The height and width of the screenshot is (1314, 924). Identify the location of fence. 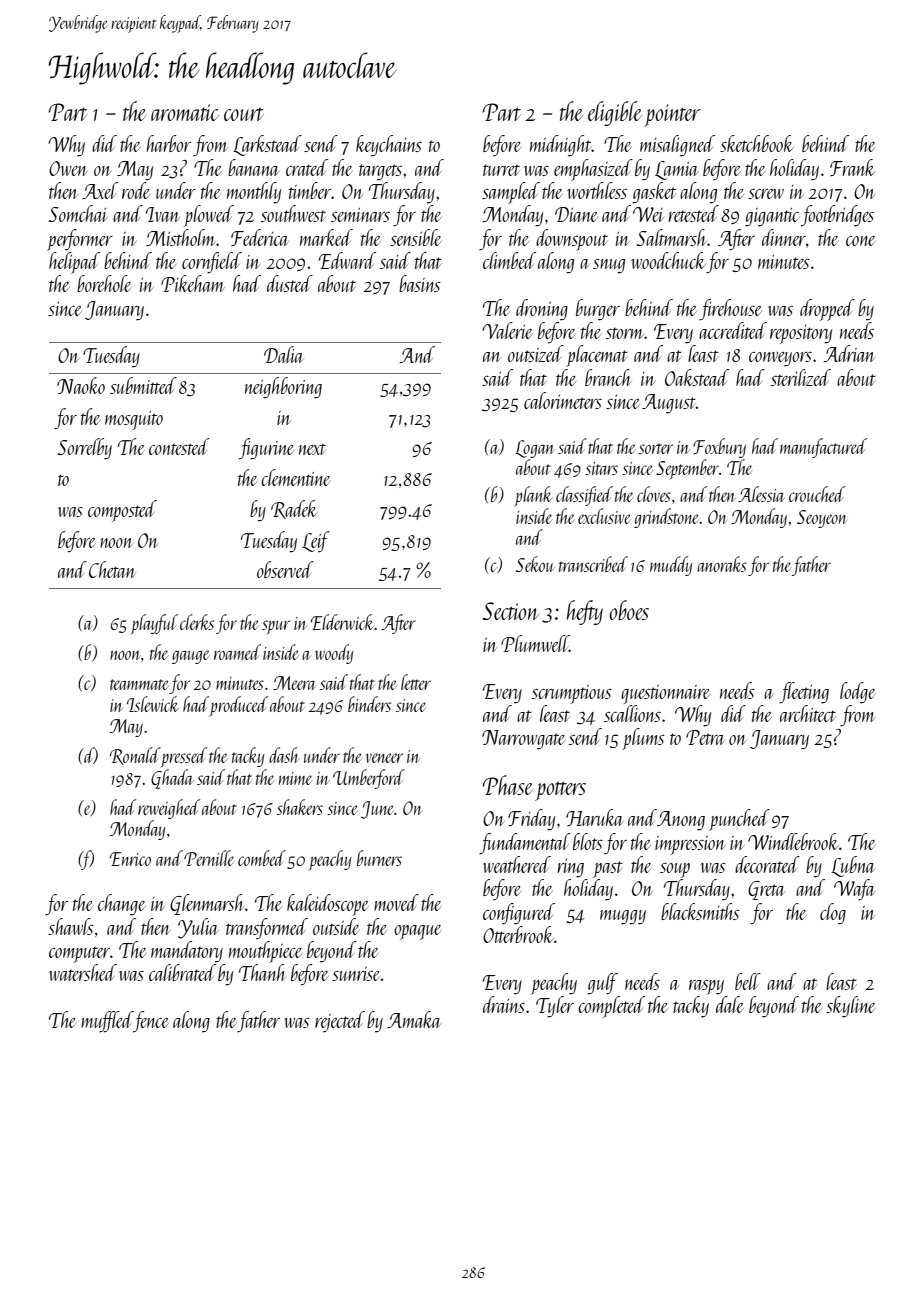
(151, 1022).
